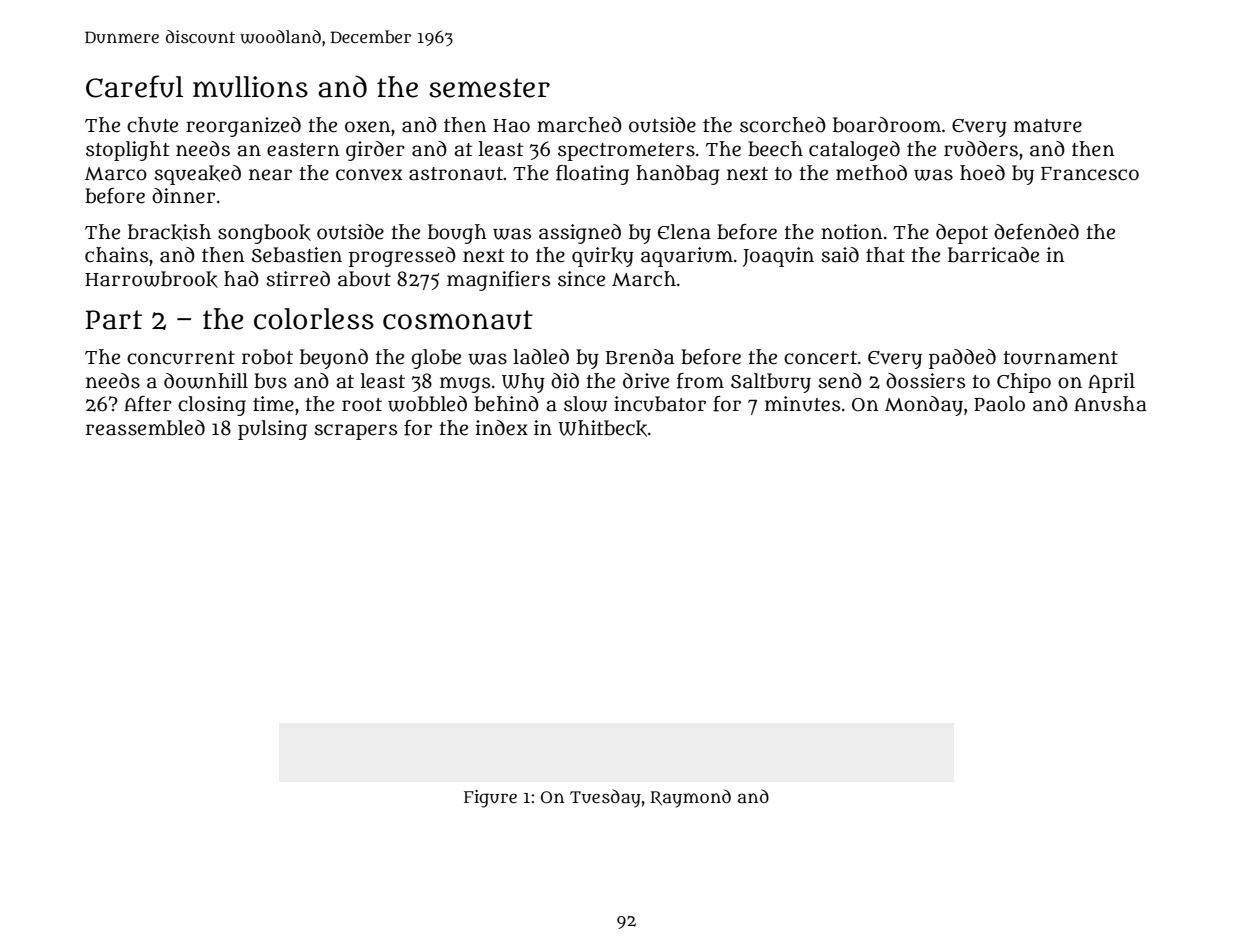 This page has width=1233, height=952. I want to click on reassembled, so click(145, 428).
